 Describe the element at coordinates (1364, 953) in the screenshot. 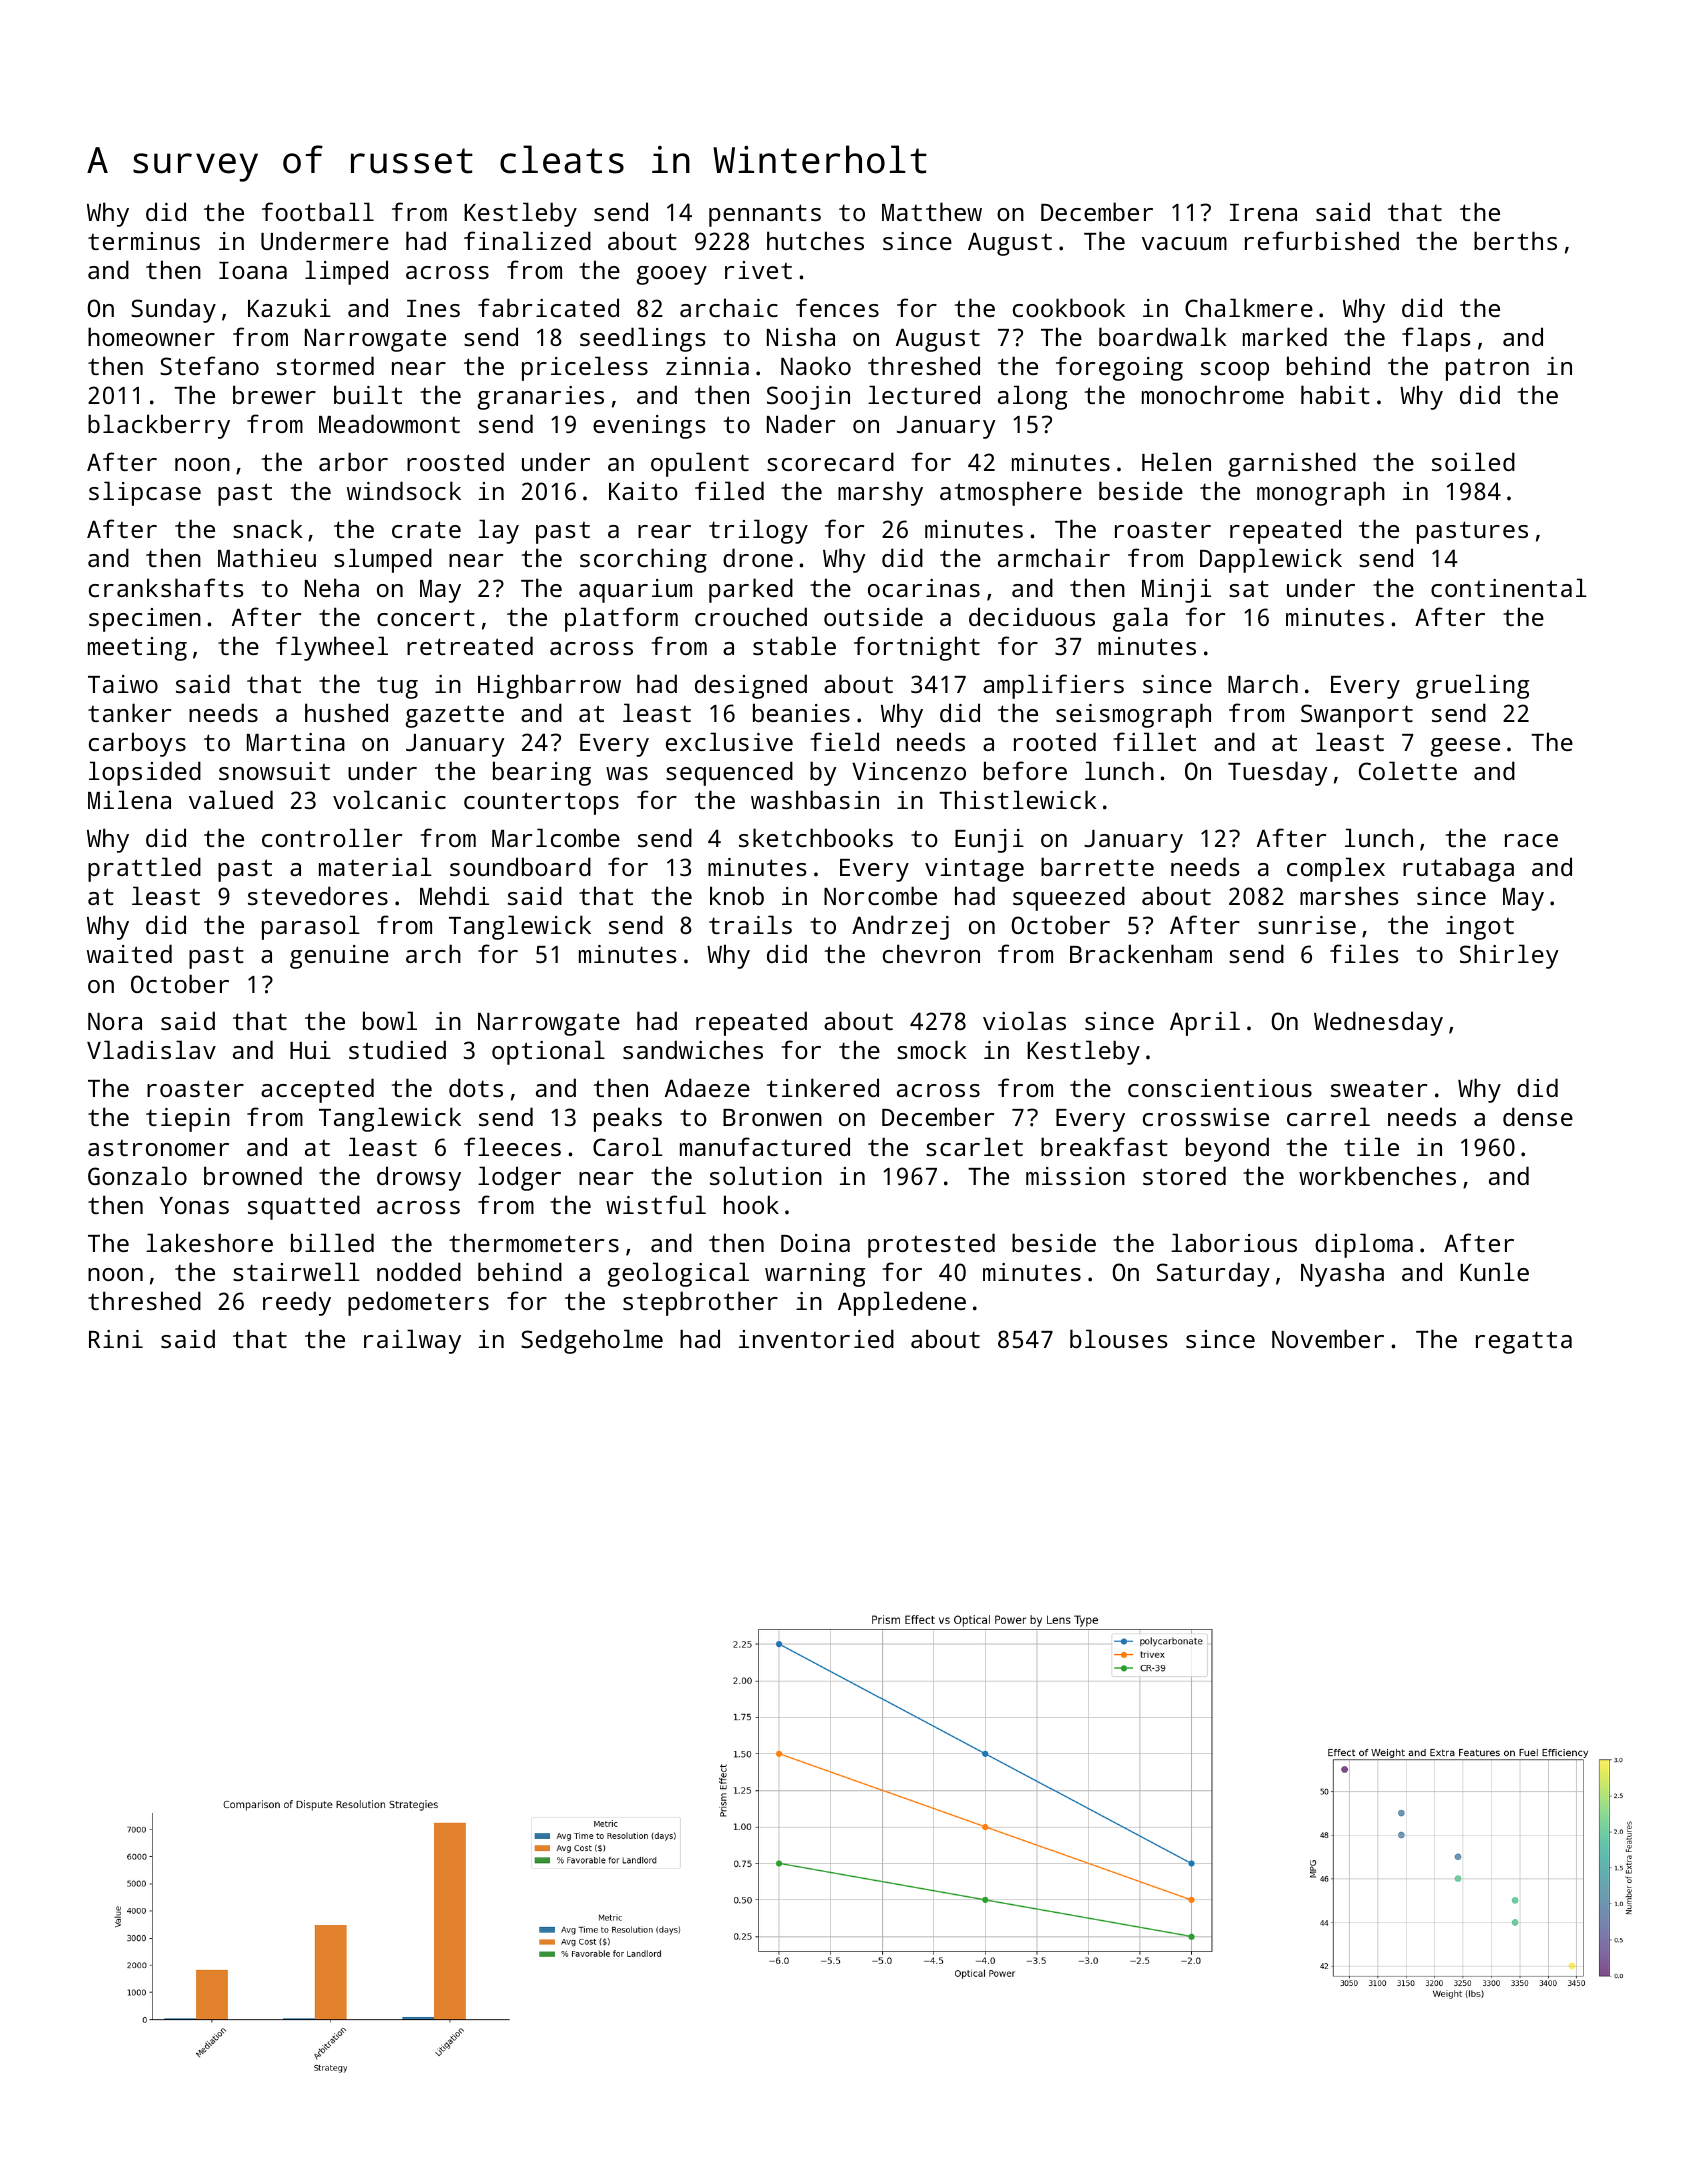

I see `files` at that location.
